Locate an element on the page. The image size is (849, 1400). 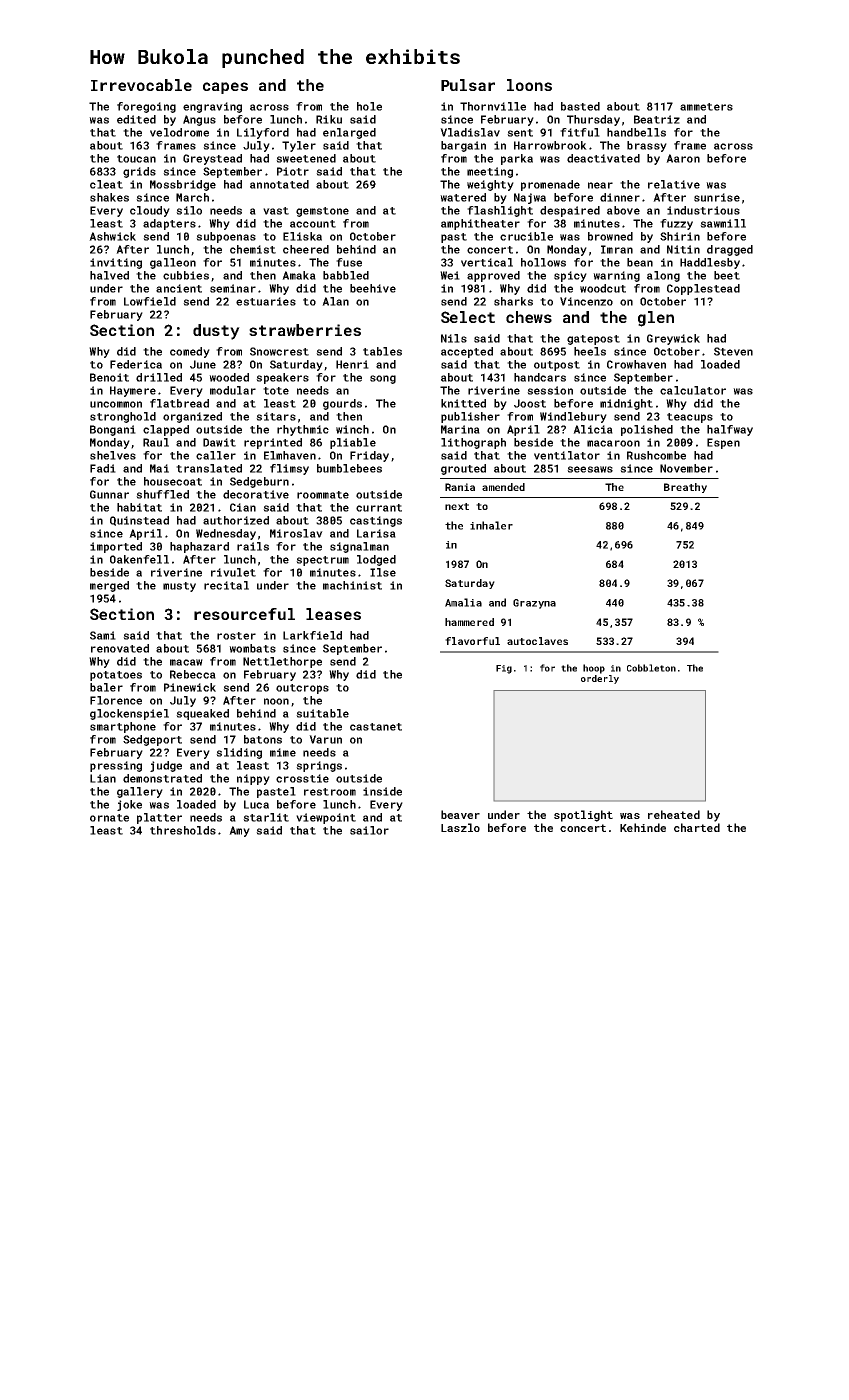
Fadi is located at coordinates (103, 468).
